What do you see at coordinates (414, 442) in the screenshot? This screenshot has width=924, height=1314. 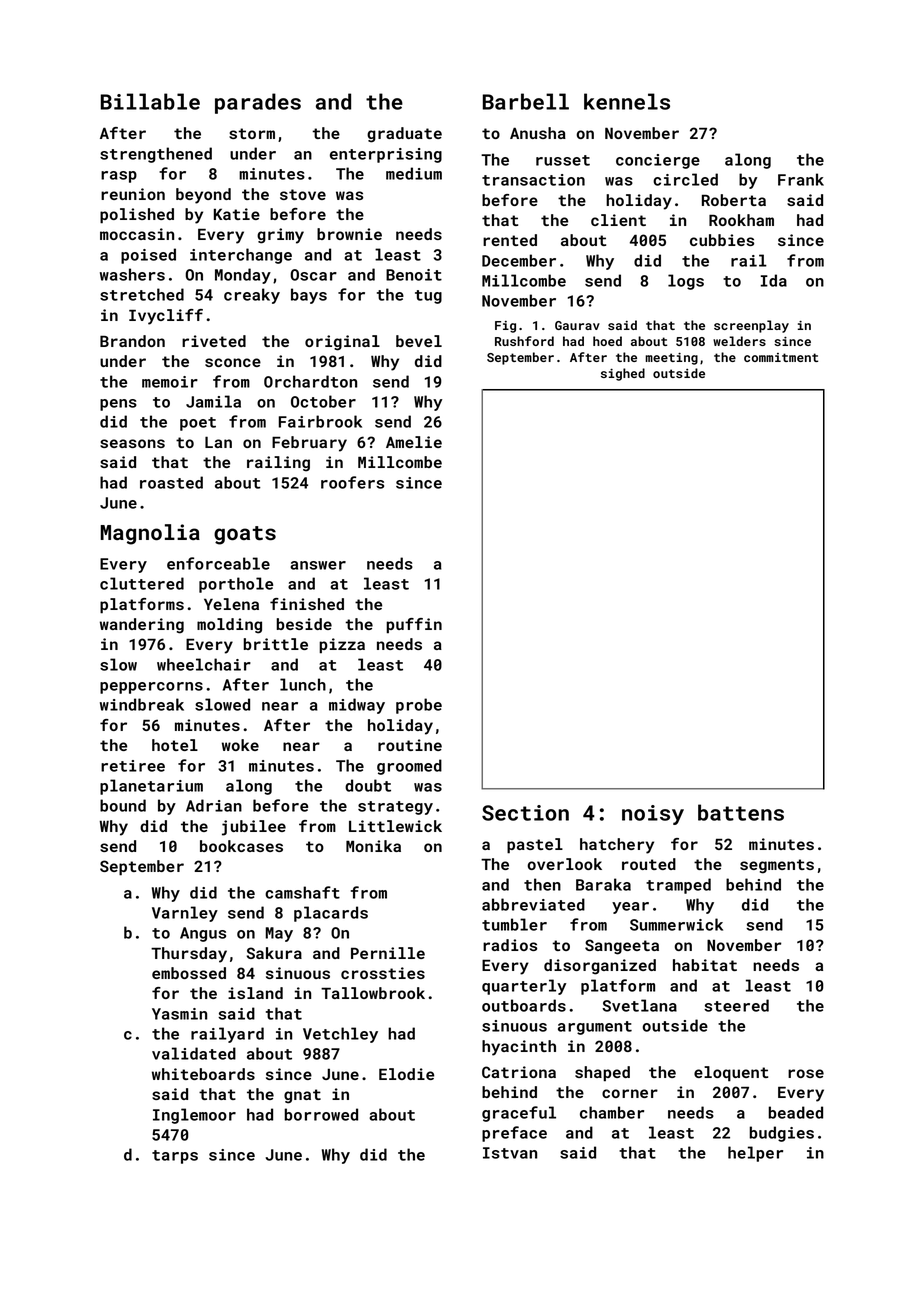 I see `Amelie` at bounding box center [414, 442].
